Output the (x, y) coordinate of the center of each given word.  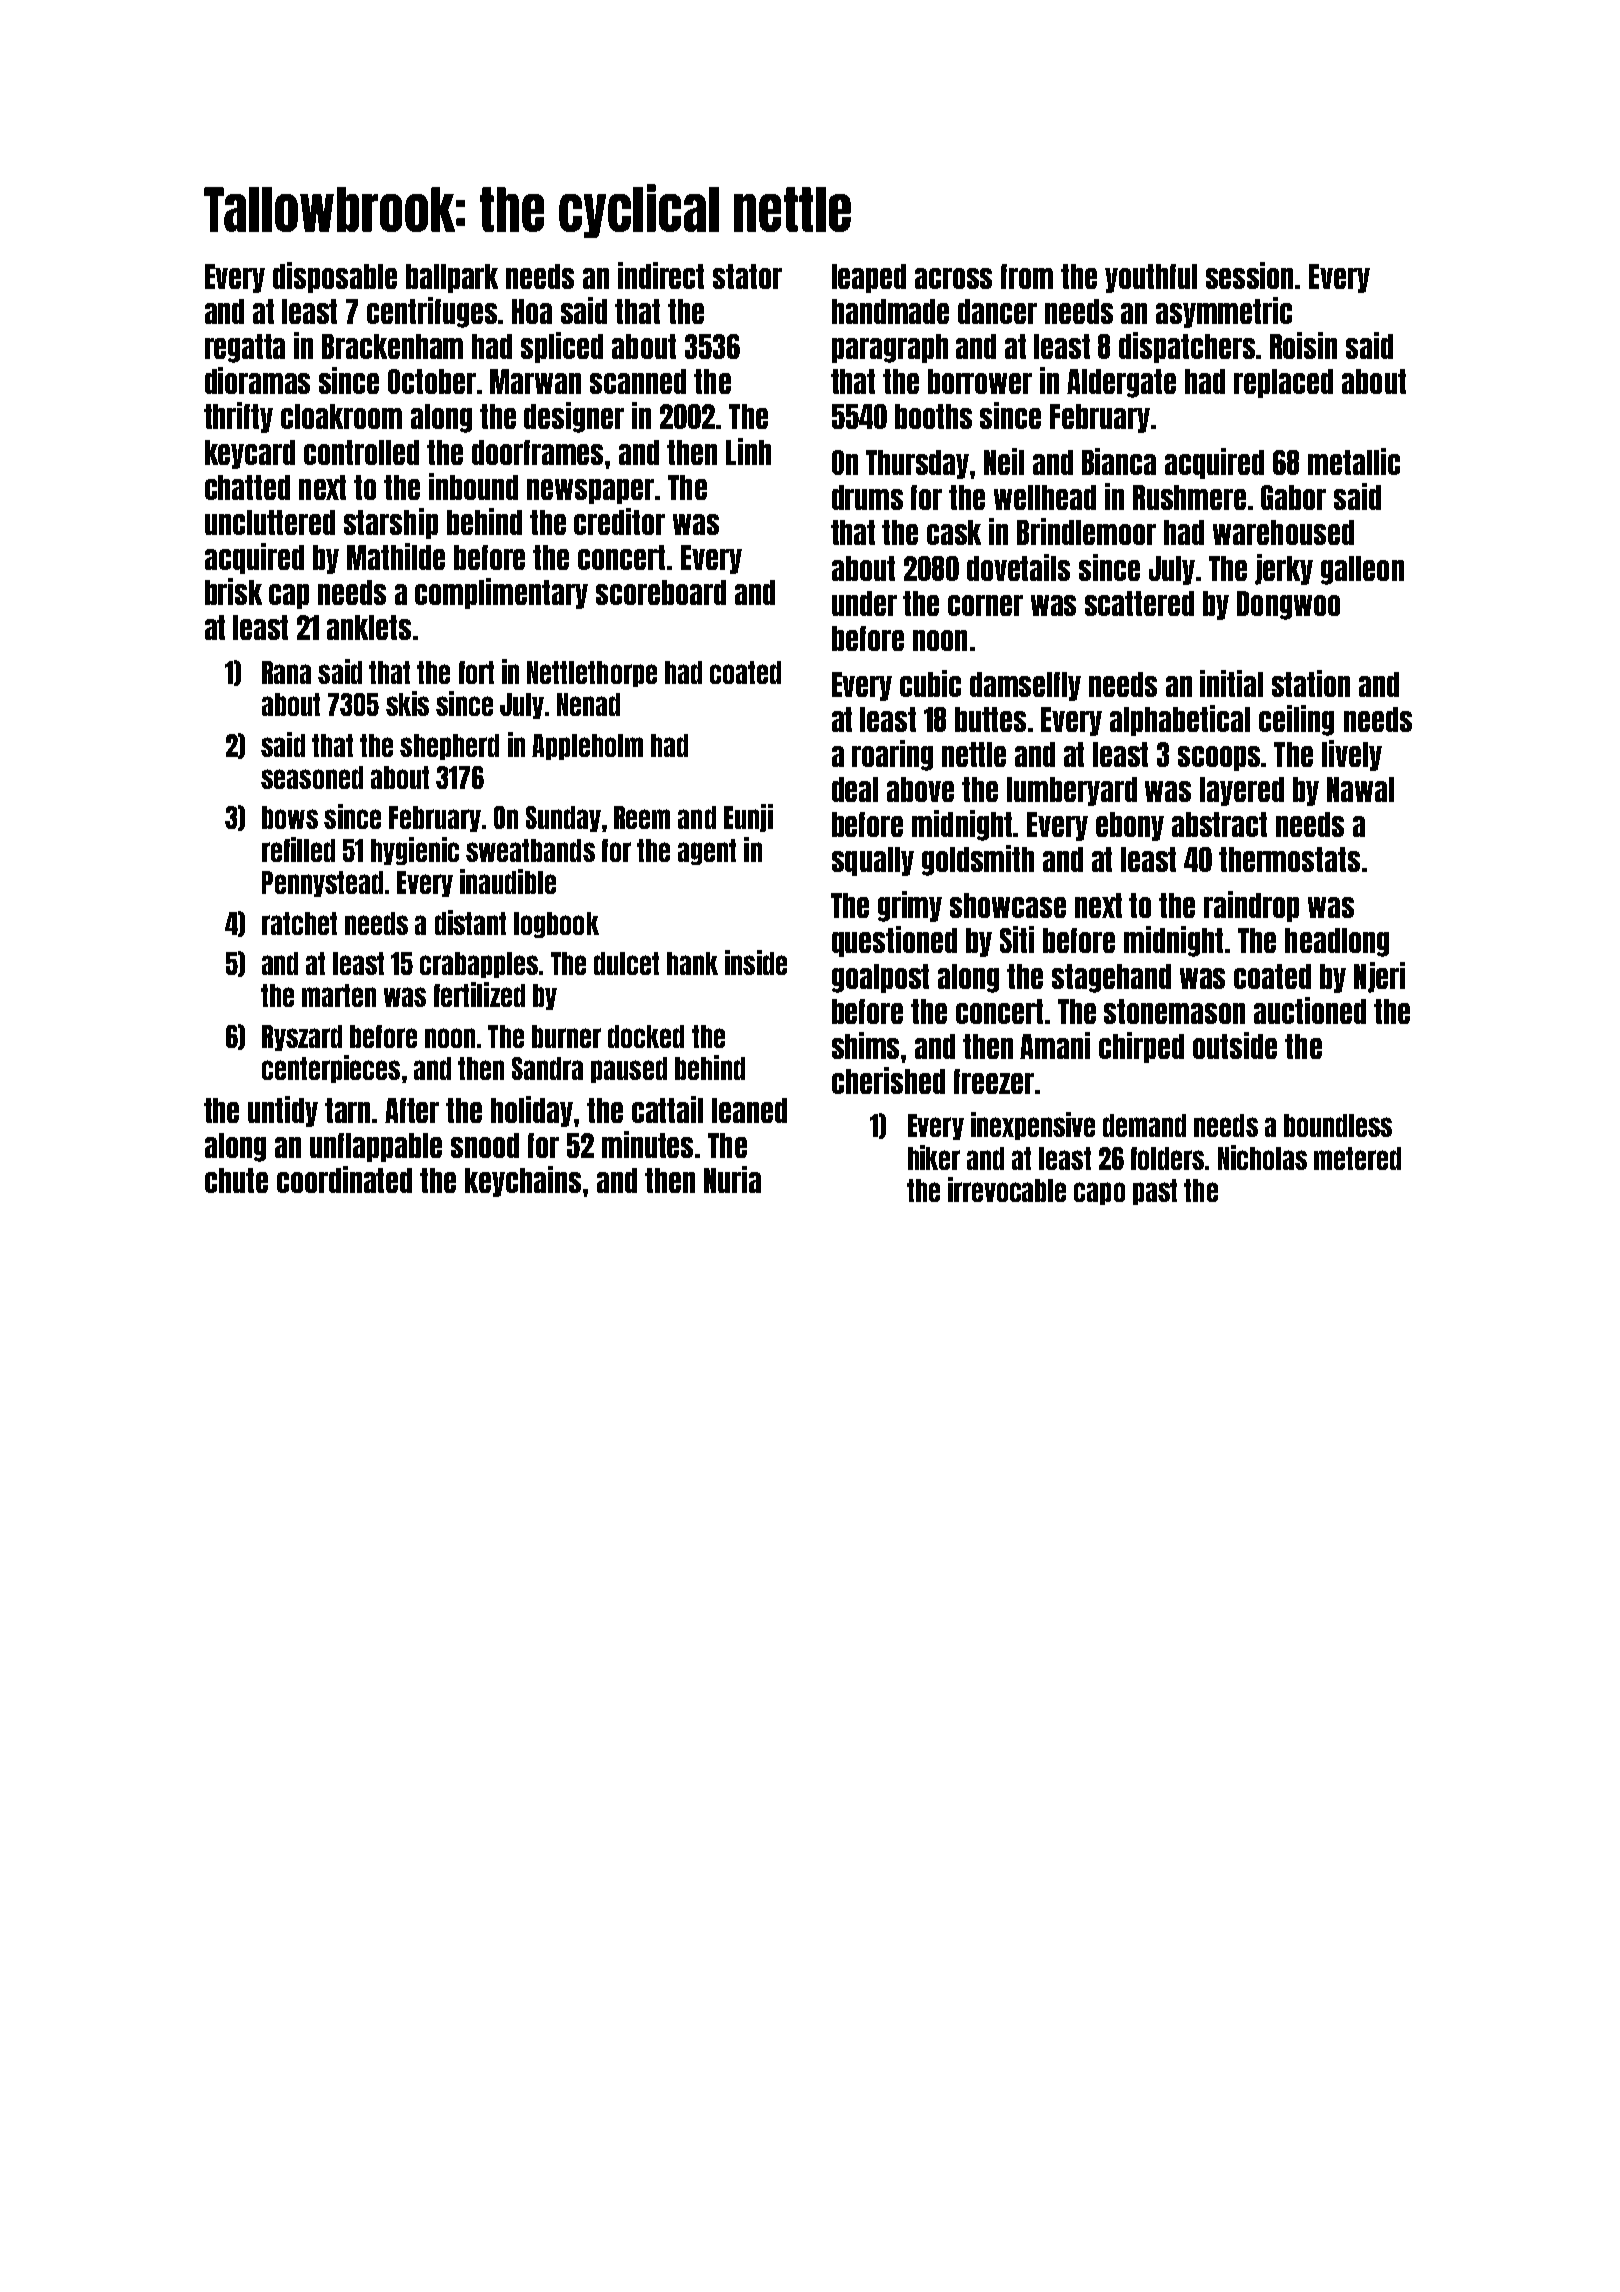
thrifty (238, 417)
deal (855, 789)
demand (1144, 1125)
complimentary (501, 593)
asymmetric (1224, 312)
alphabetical (1180, 720)
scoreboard (661, 592)
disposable (335, 277)
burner (566, 1036)
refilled (298, 849)
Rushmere (1189, 497)
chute (236, 1180)
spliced (562, 347)
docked (646, 1036)
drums (867, 497)
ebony (1130, 826)
